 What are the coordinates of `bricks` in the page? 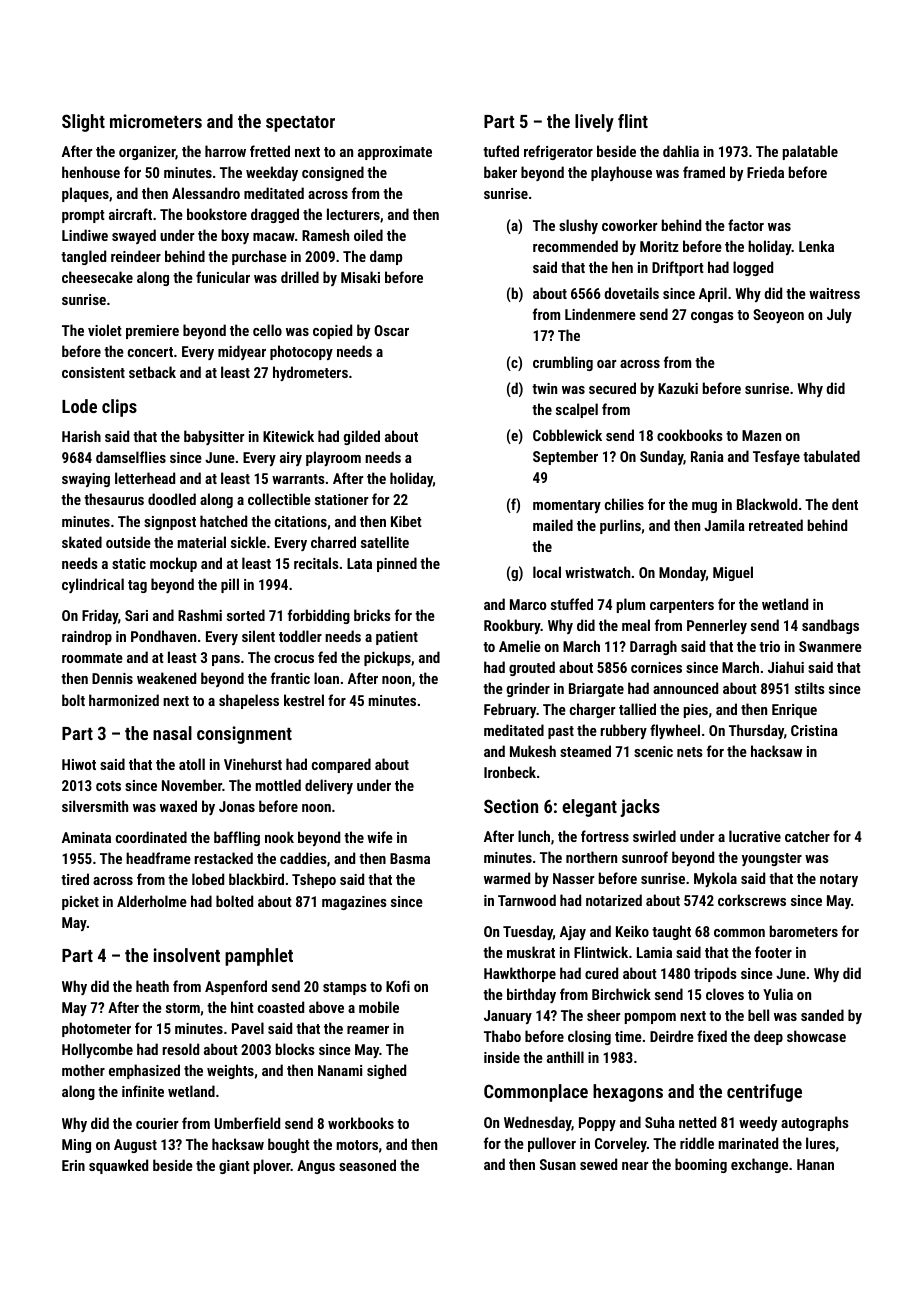 It's located at (372, 615).
